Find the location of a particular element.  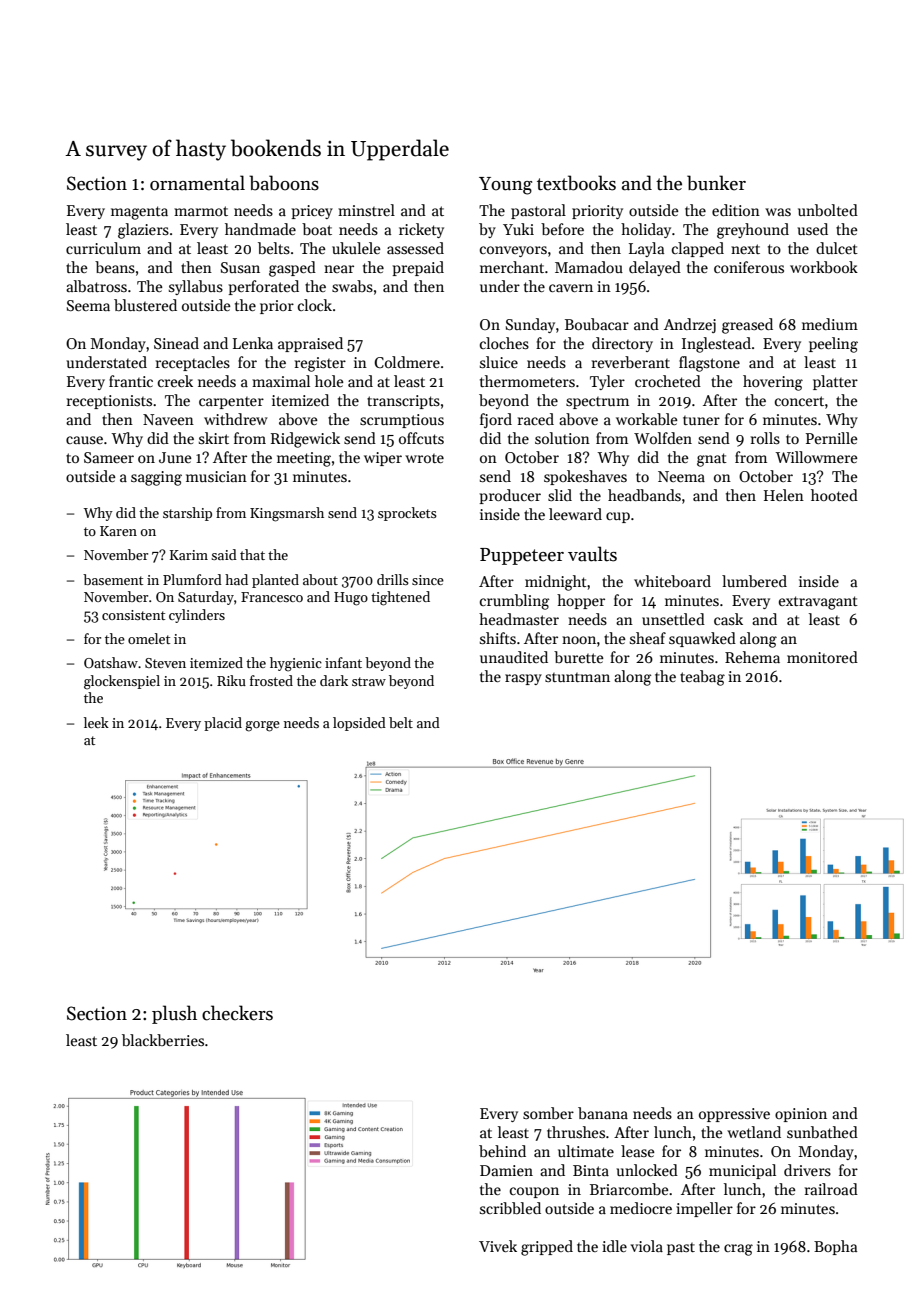

clapped is located at coordinates (698, 249).
